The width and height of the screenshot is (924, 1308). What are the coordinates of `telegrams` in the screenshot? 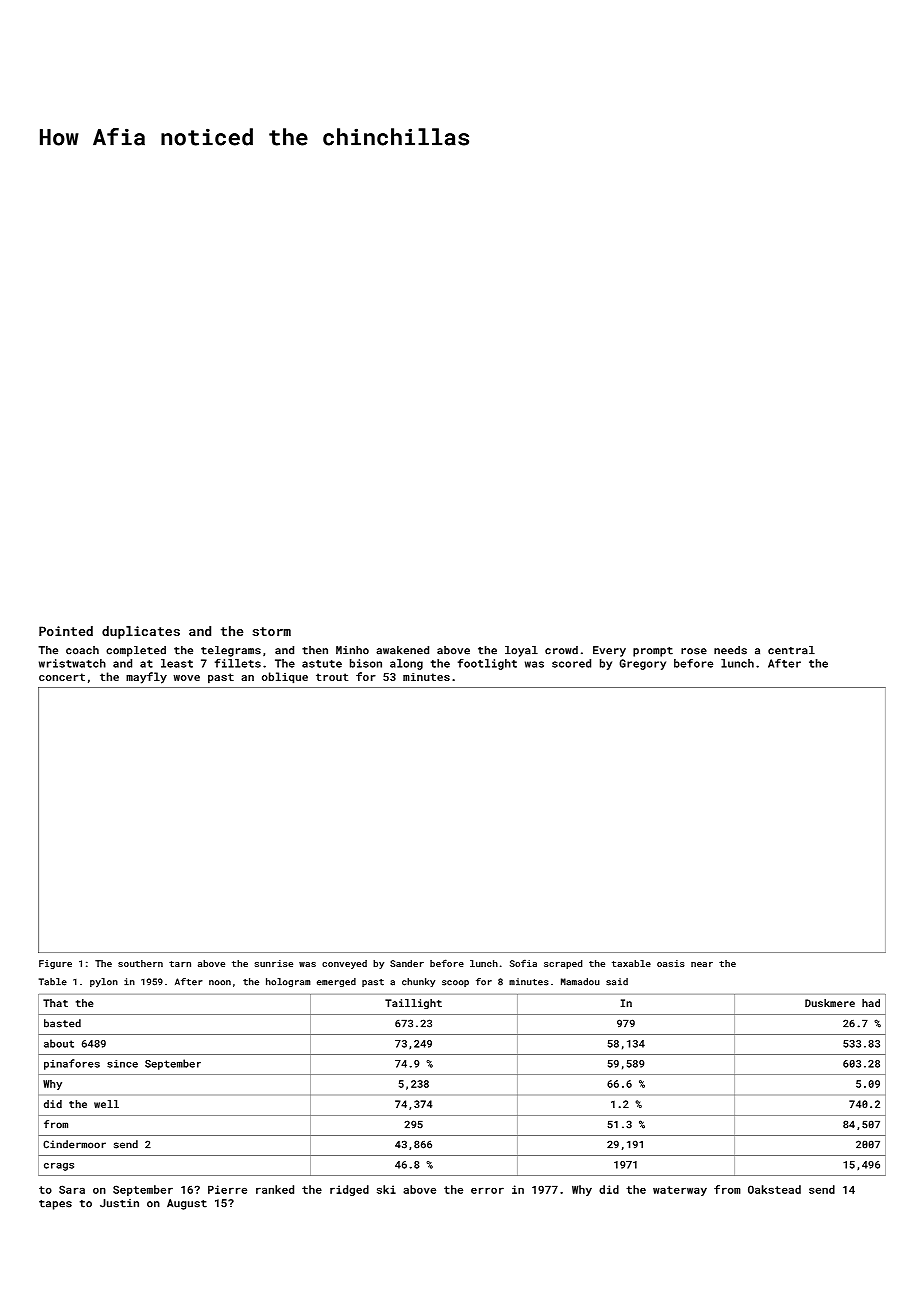 It's located at (231, 651).
